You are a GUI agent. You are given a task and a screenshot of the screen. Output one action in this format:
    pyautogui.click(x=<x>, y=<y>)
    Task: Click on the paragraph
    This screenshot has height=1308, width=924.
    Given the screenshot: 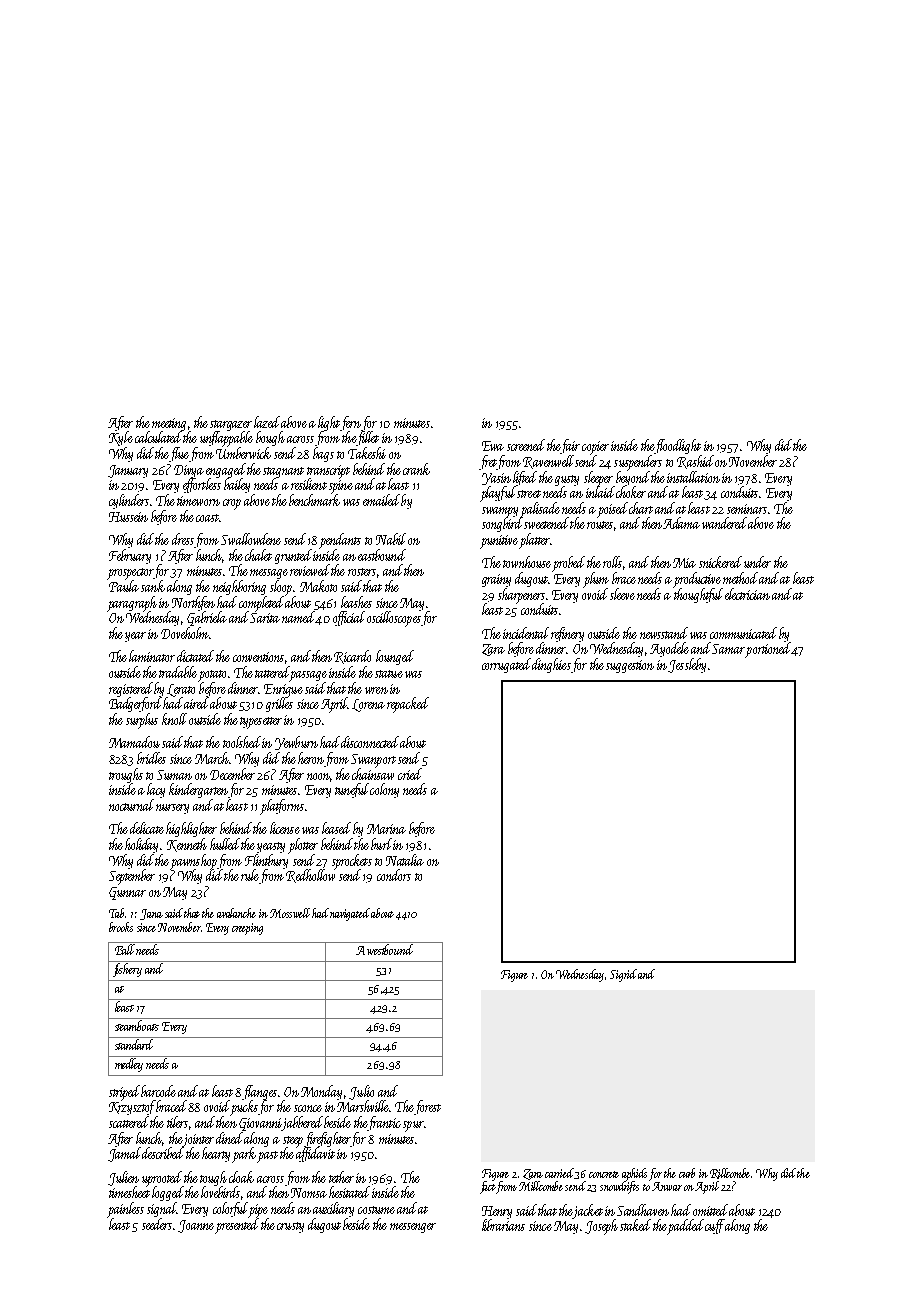 What is the action you would take?
    pyautogui.click(x=132, y=603)
